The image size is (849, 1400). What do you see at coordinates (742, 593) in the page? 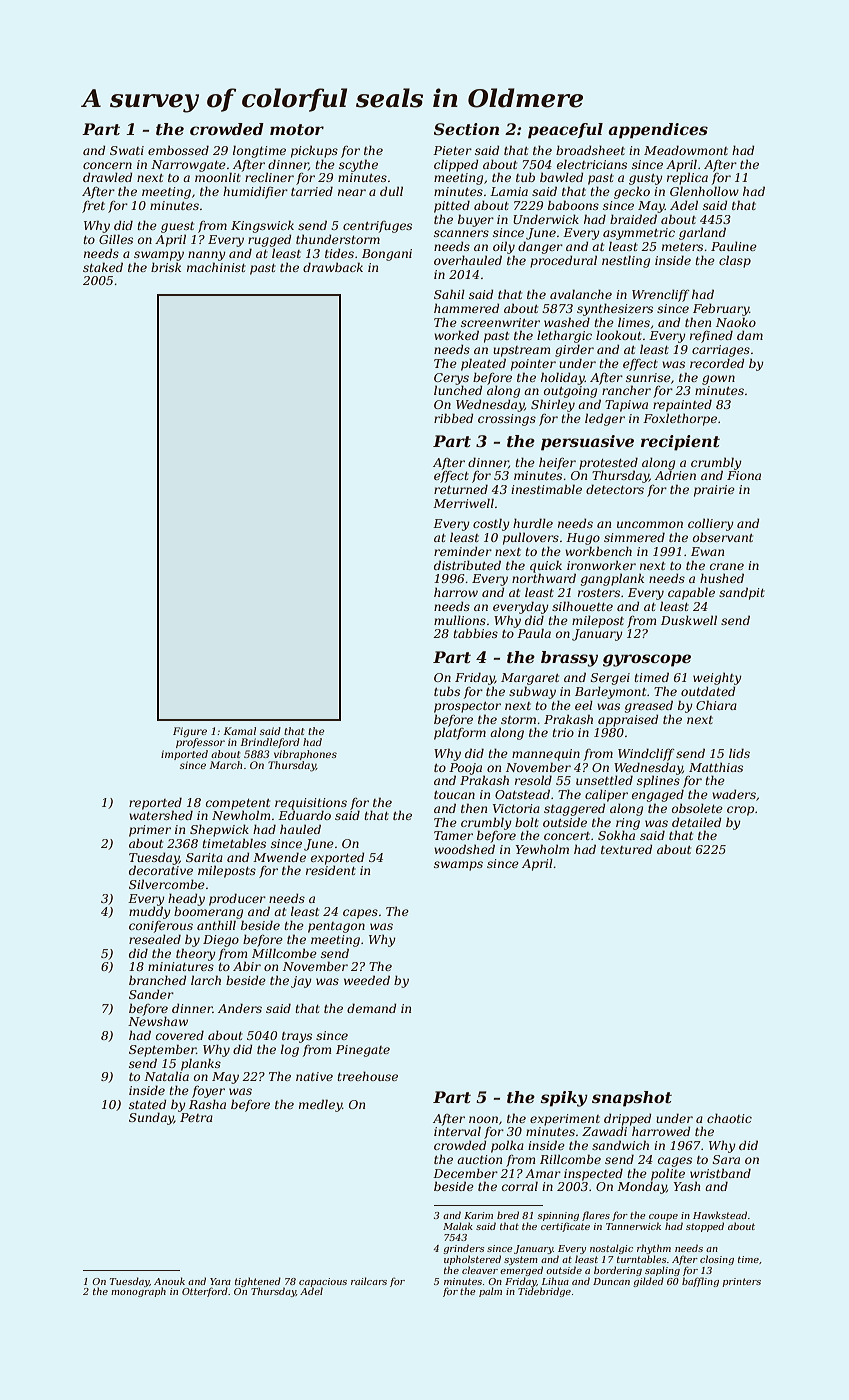
I see `sandpit` at bounding box center [742, 593].
